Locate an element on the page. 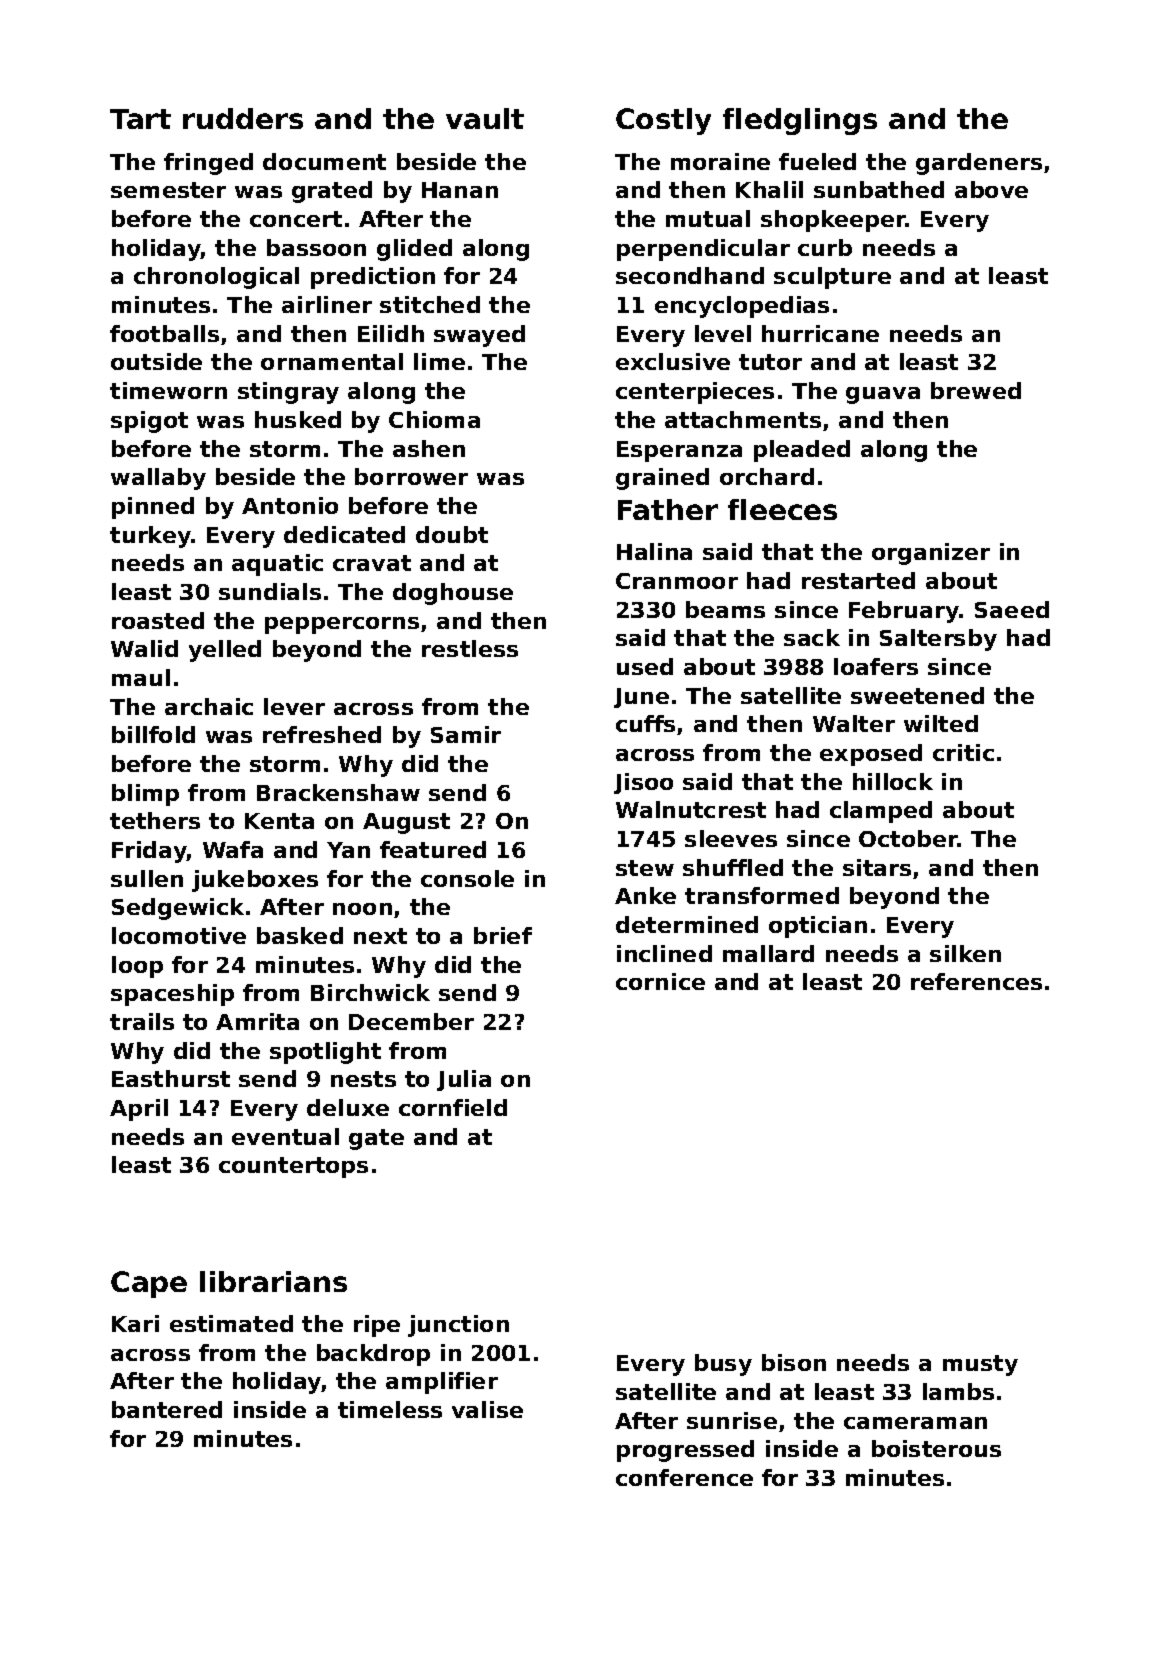  eventual is located at coordinates (285, 1136).
